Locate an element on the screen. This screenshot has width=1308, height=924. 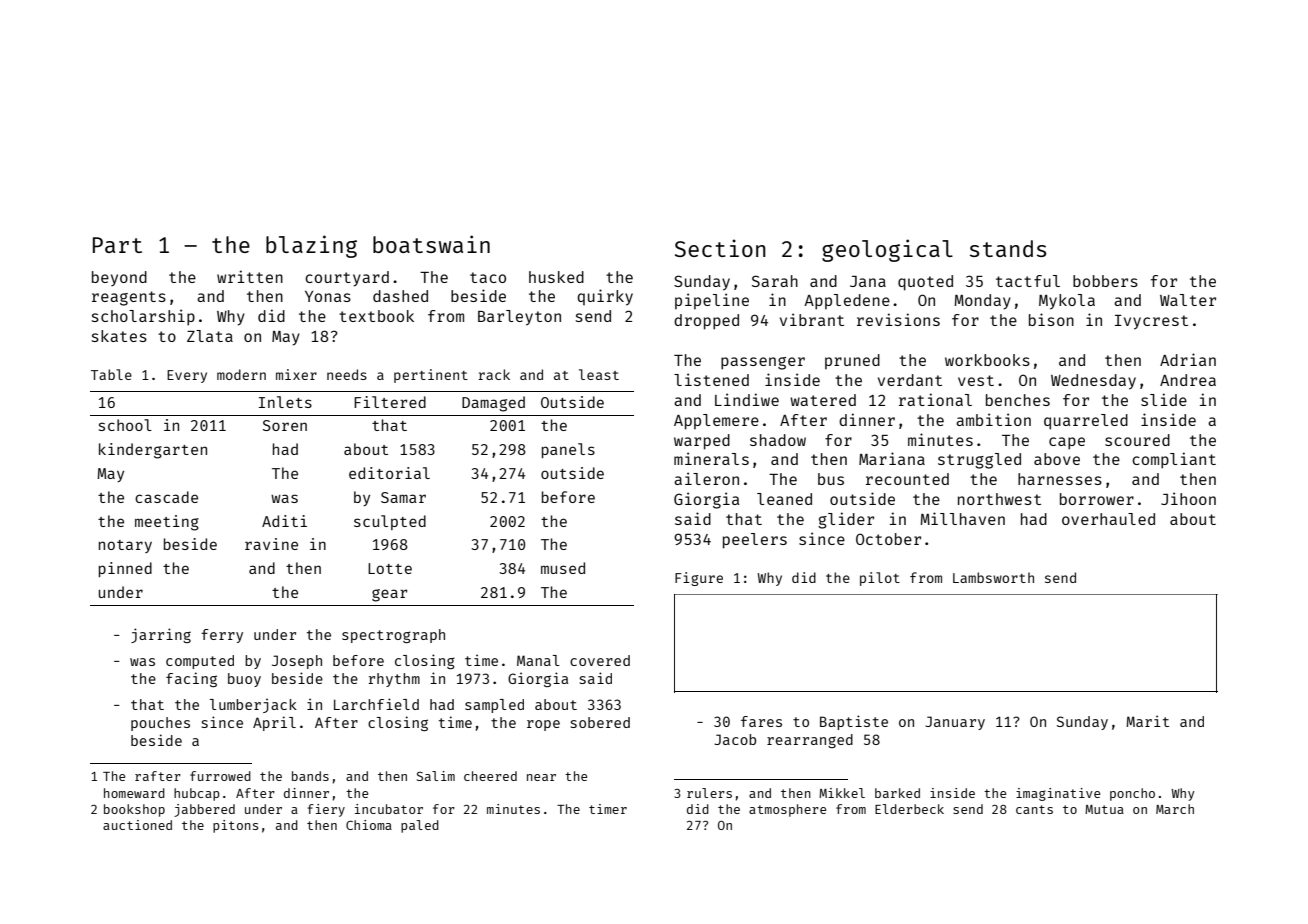
Figure is located at coordinates (699, 579).
